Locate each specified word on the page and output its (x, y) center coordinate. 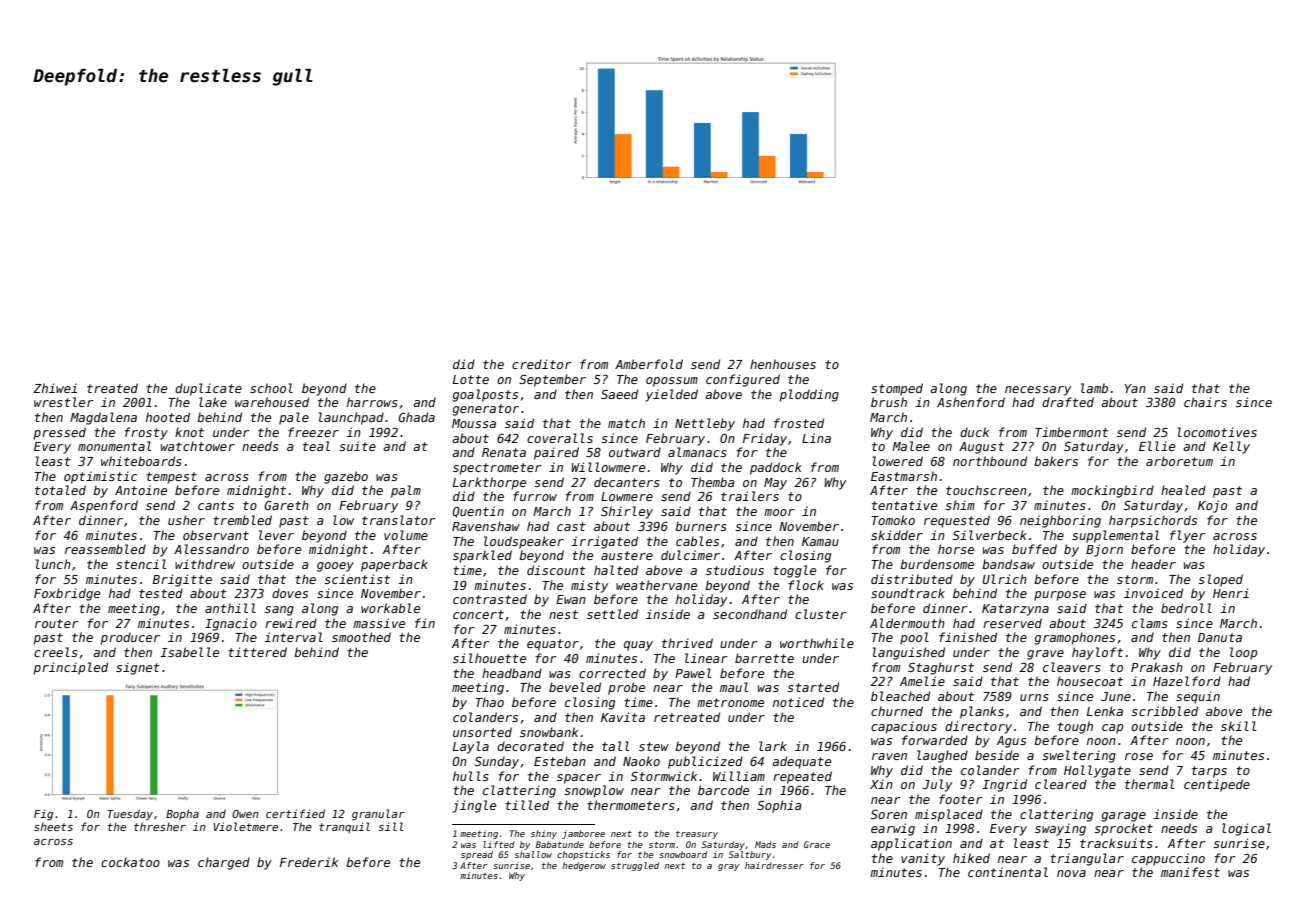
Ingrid (1004, 785)
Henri (1231, 593)
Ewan (571, 599)
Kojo (1212, 506)
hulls (471, 776)
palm (406, 491)
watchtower (198, 446)
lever (276, 535)
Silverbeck (990, 535)
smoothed (361, 637)
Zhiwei (55, 388)
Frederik (309, 862)
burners (701, 526)
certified (295, 813)
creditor (542, 364)
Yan (1135, 388)
